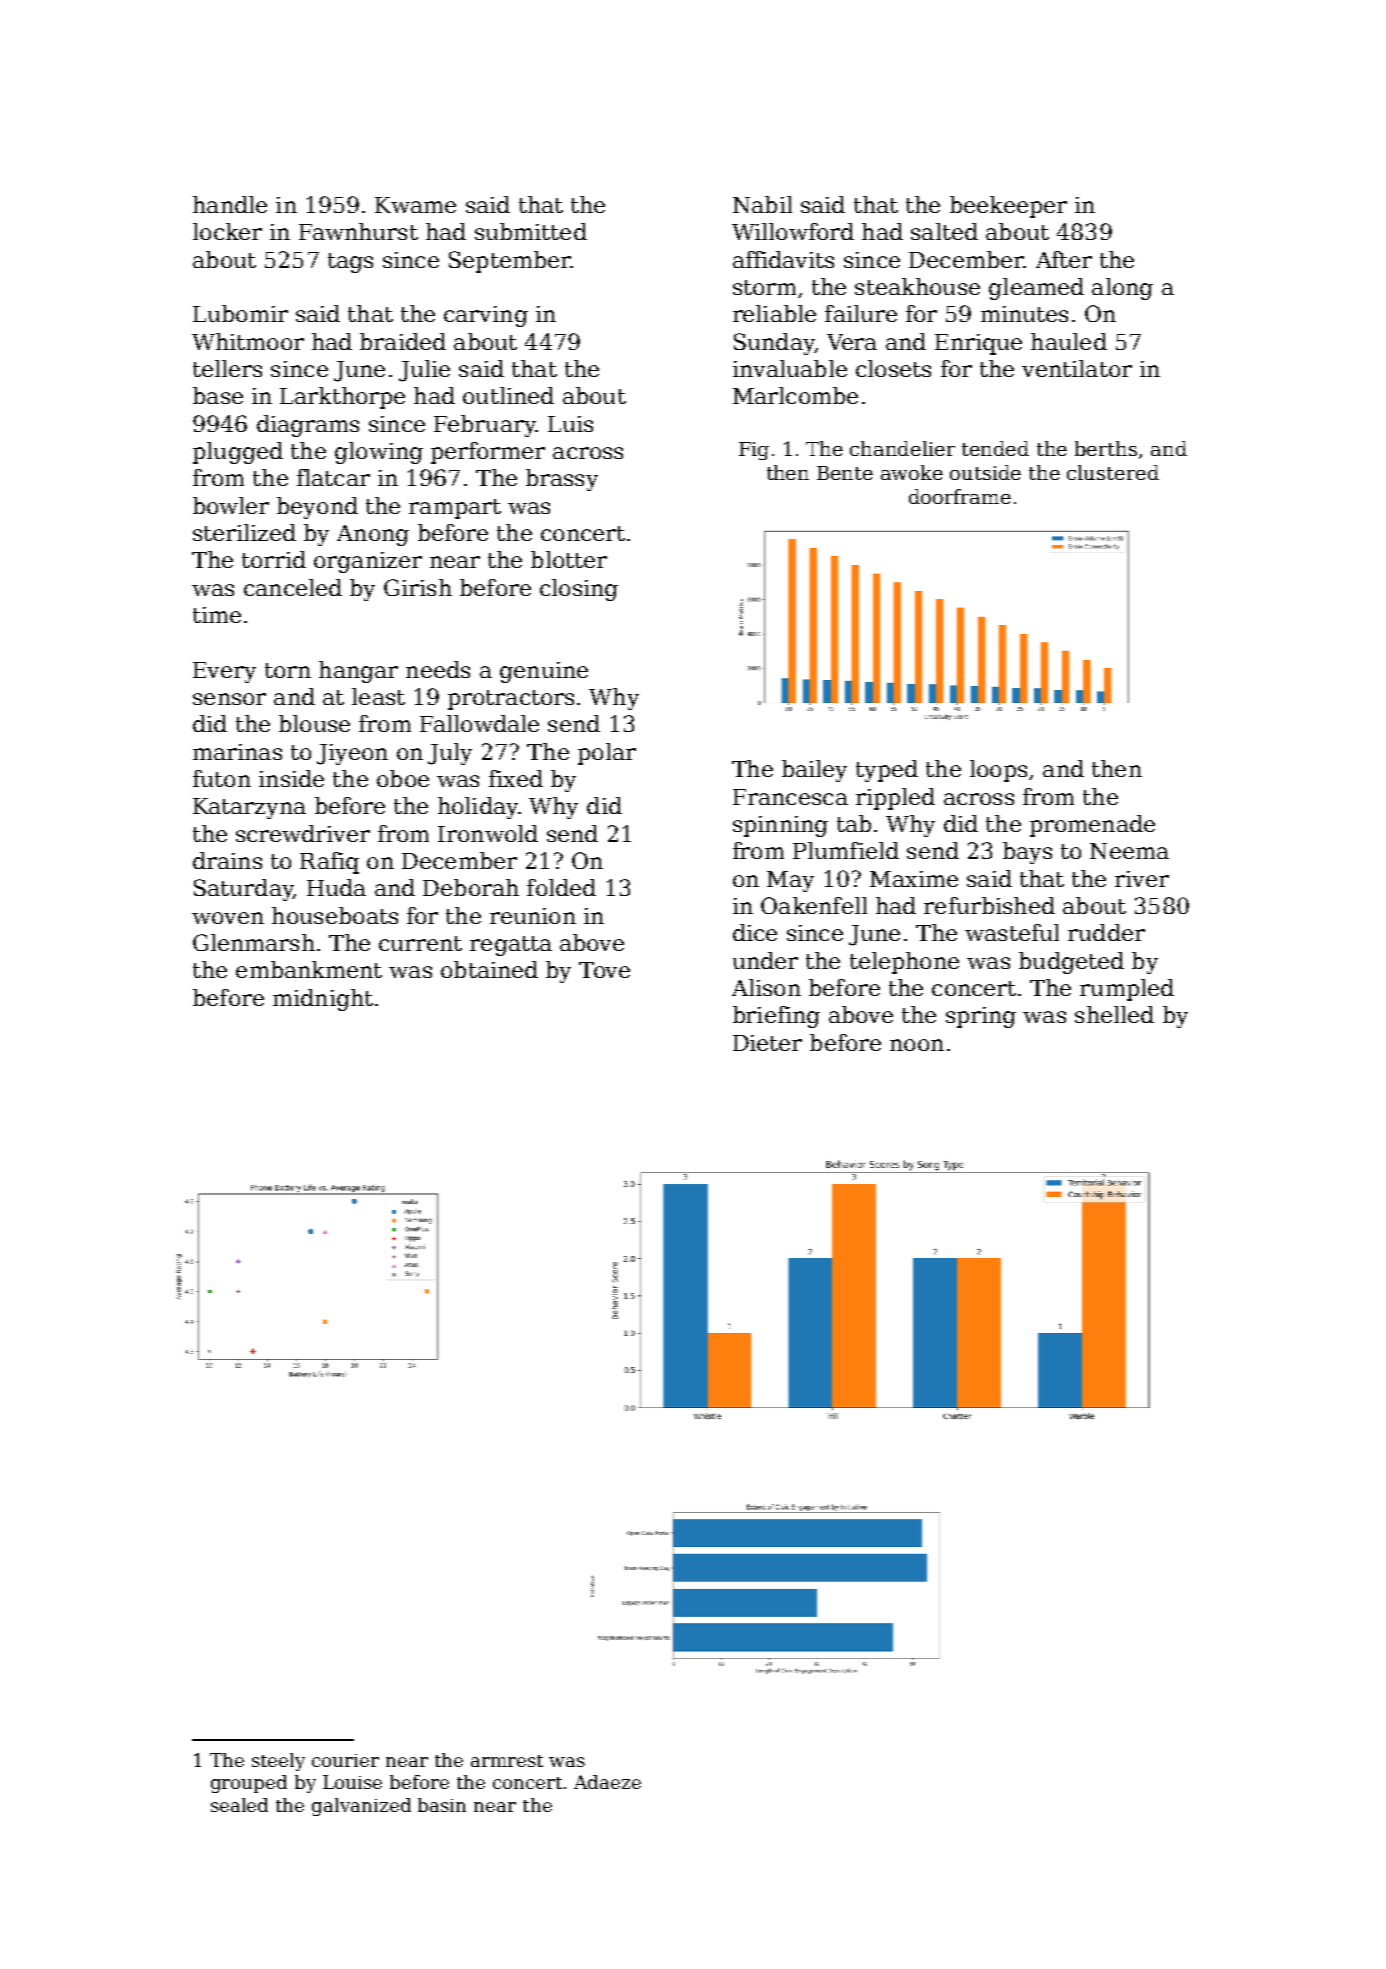 The width and height of the screenshot is (1386, 1969). I want to click on midnight, so click(323, 1000).
